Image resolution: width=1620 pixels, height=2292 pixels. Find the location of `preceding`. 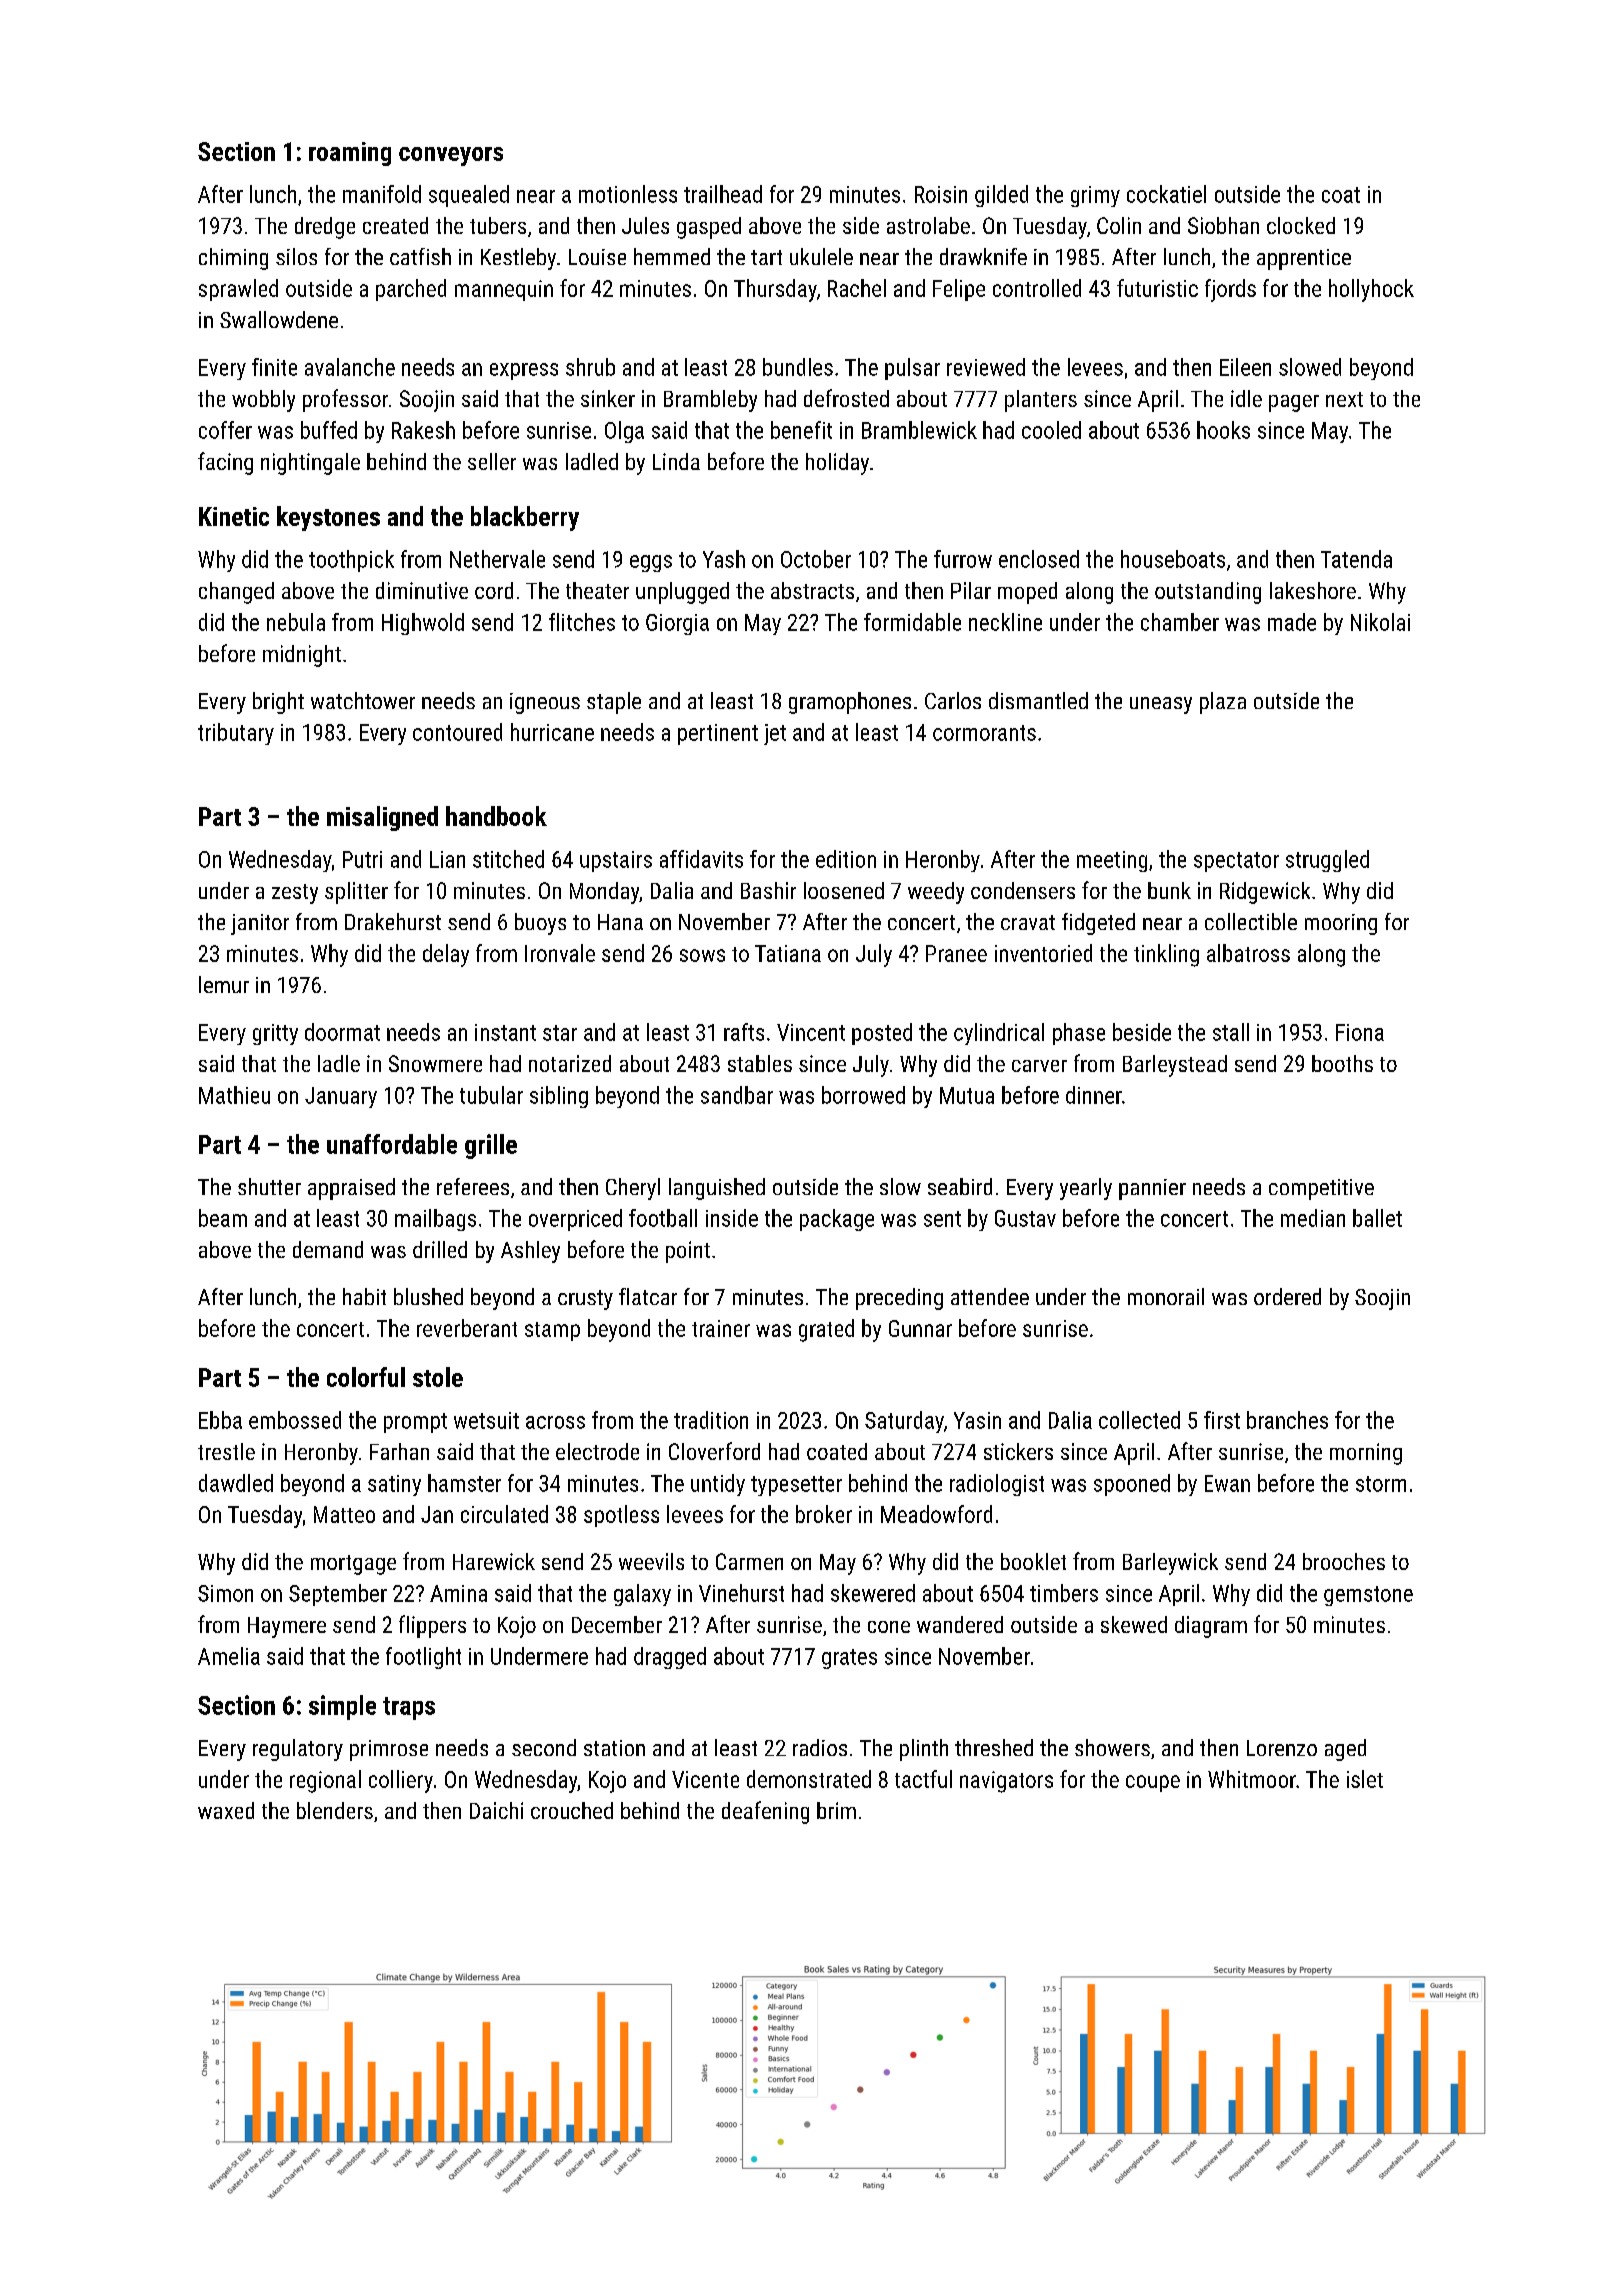

preceding is located at coordinates (899, 1299).
